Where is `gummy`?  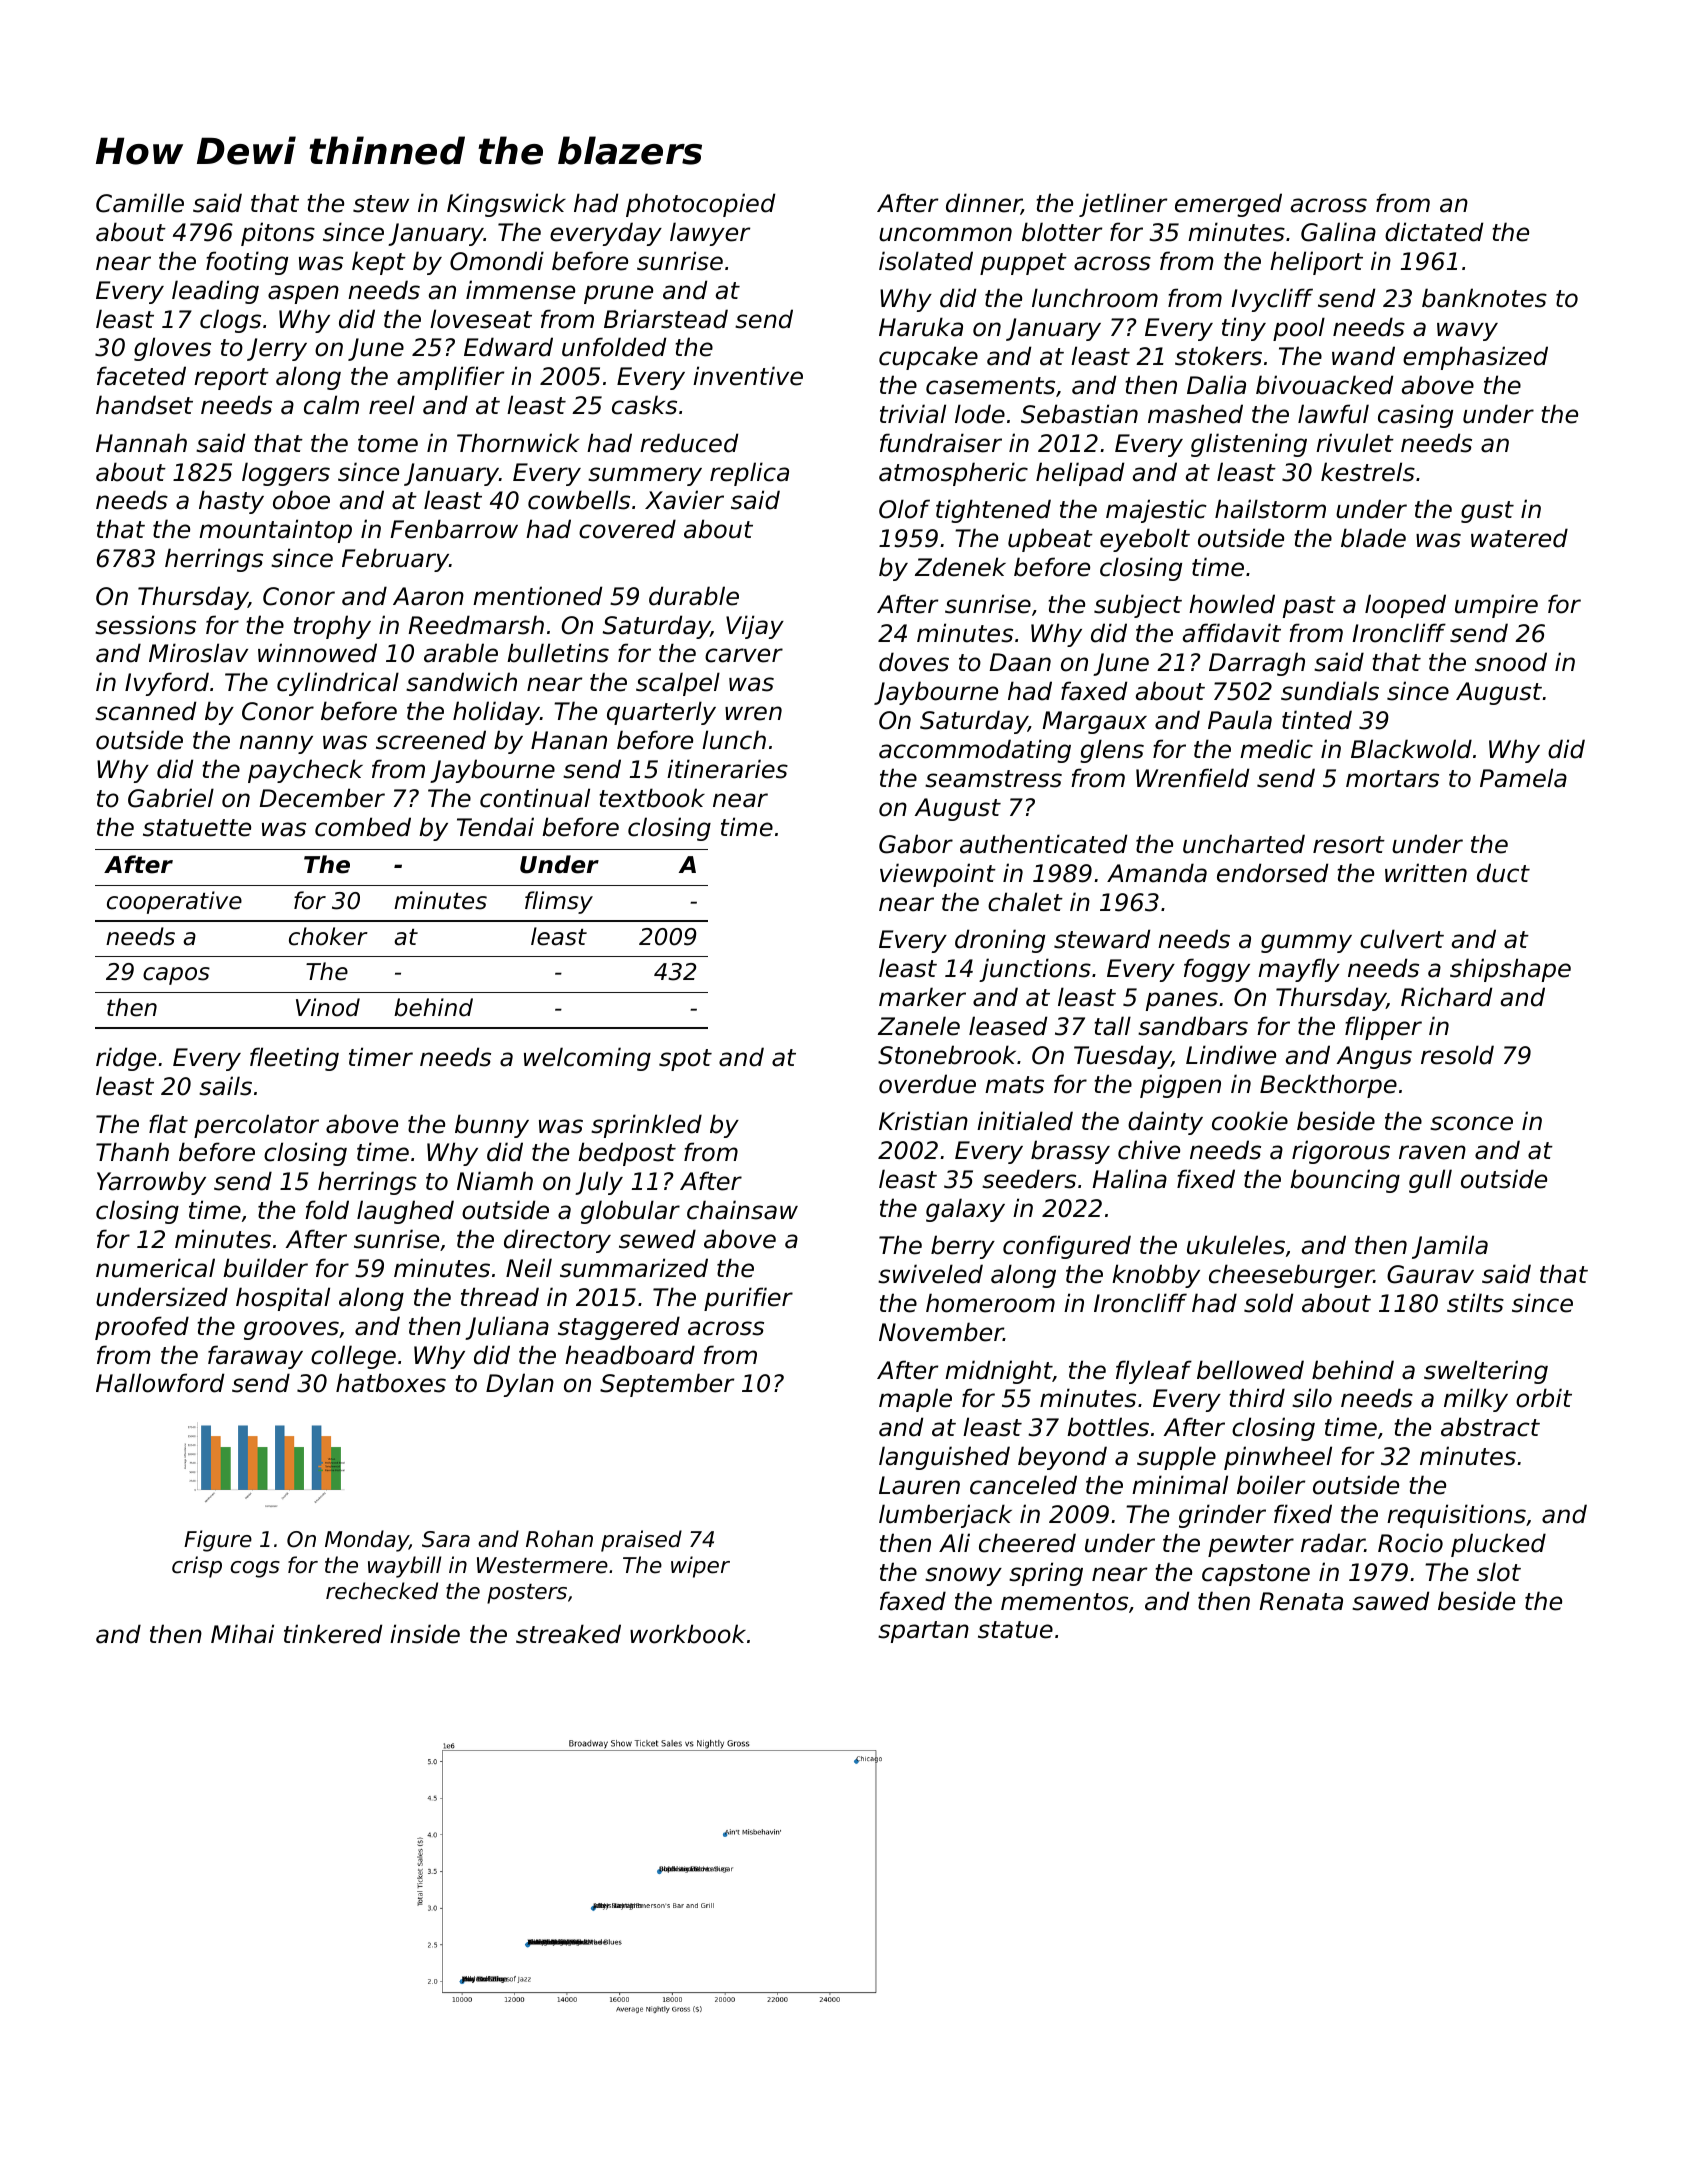
gummy is located at coordinates (1306, 943).
